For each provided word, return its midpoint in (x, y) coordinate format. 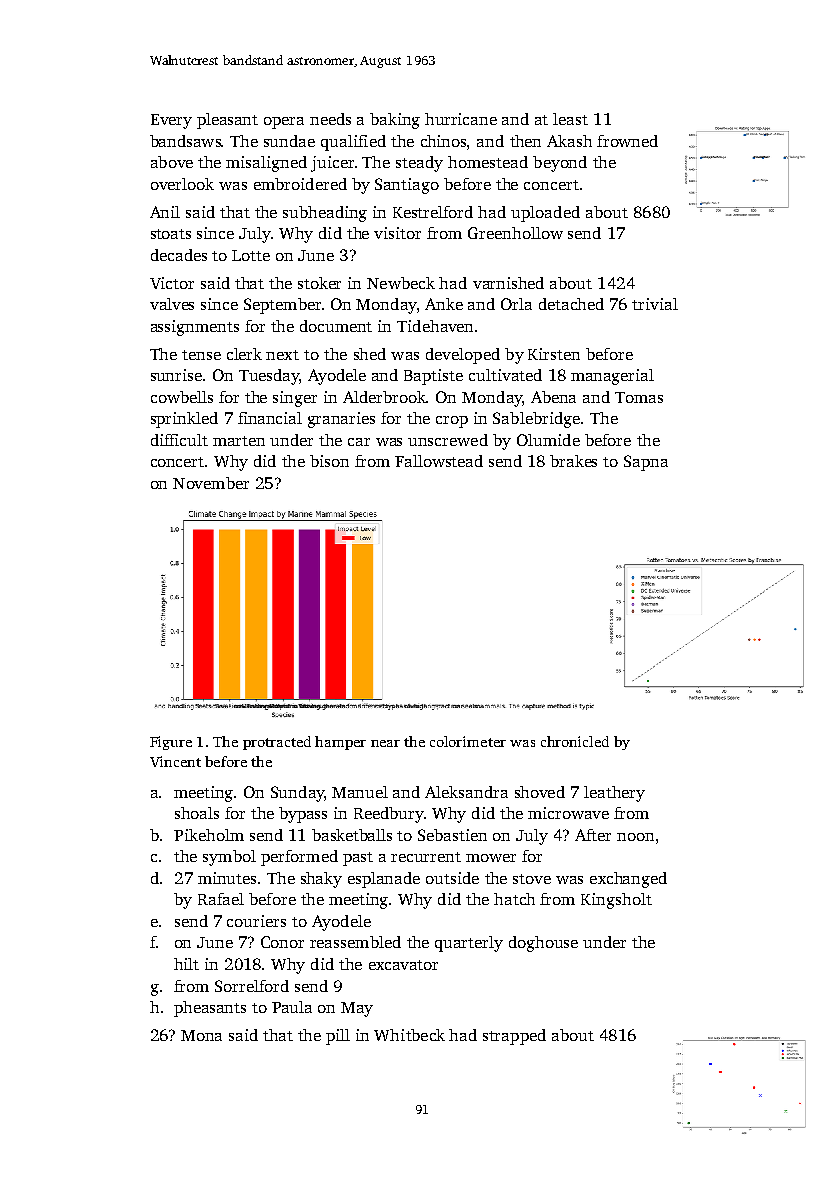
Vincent (175, 761)
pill (338, 1037)
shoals (197, 813)
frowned (627, 141)
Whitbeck (409, 1035)
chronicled (575, 741)
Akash (569, 141)
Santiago (407, 186)
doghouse (543, 944)
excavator (403, 965)
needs (330, 119)
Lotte (251, 255)
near (385, 743)
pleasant (227, 121)
